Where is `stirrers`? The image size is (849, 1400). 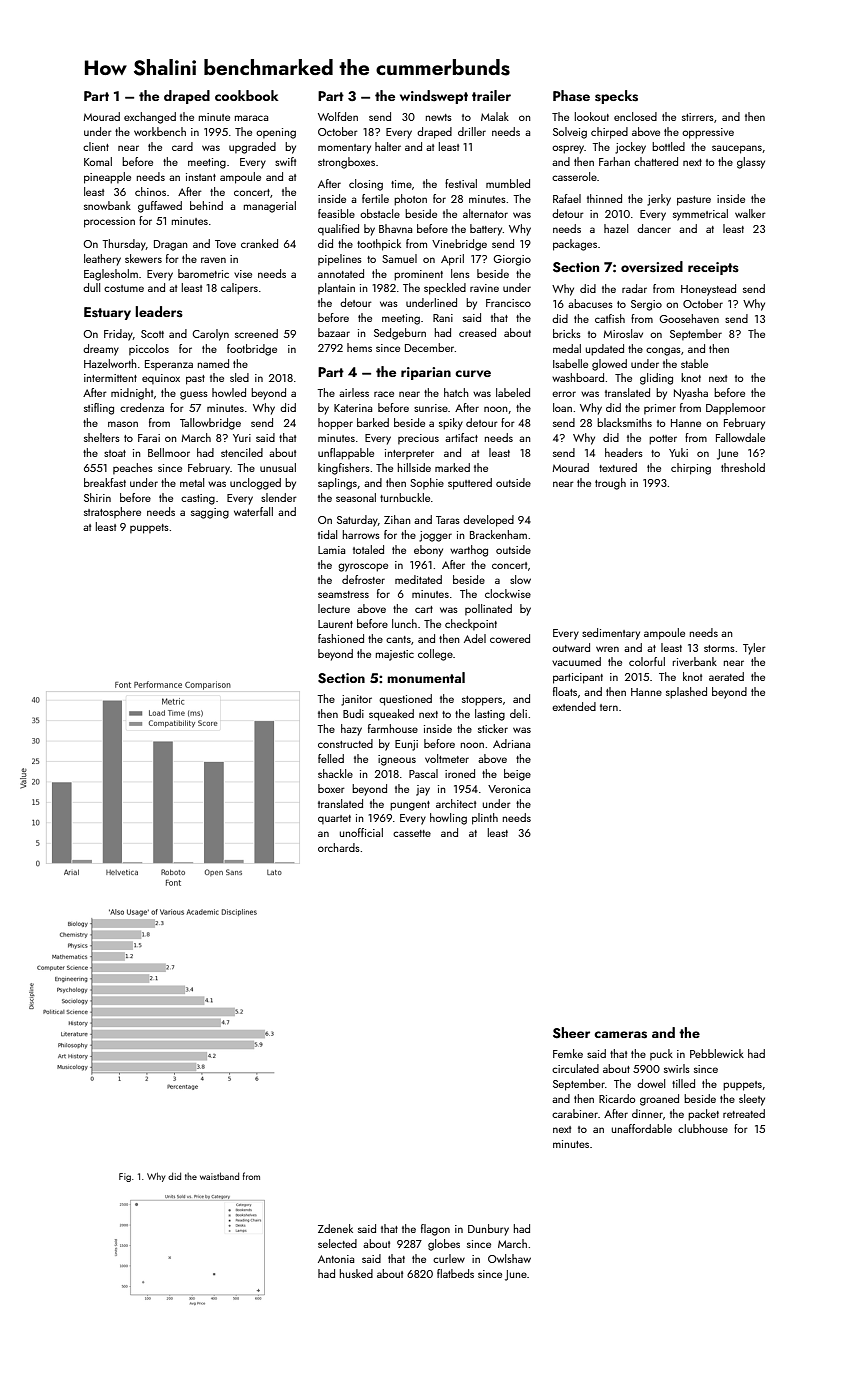
stirrers is located at coordinates (698, 117).
